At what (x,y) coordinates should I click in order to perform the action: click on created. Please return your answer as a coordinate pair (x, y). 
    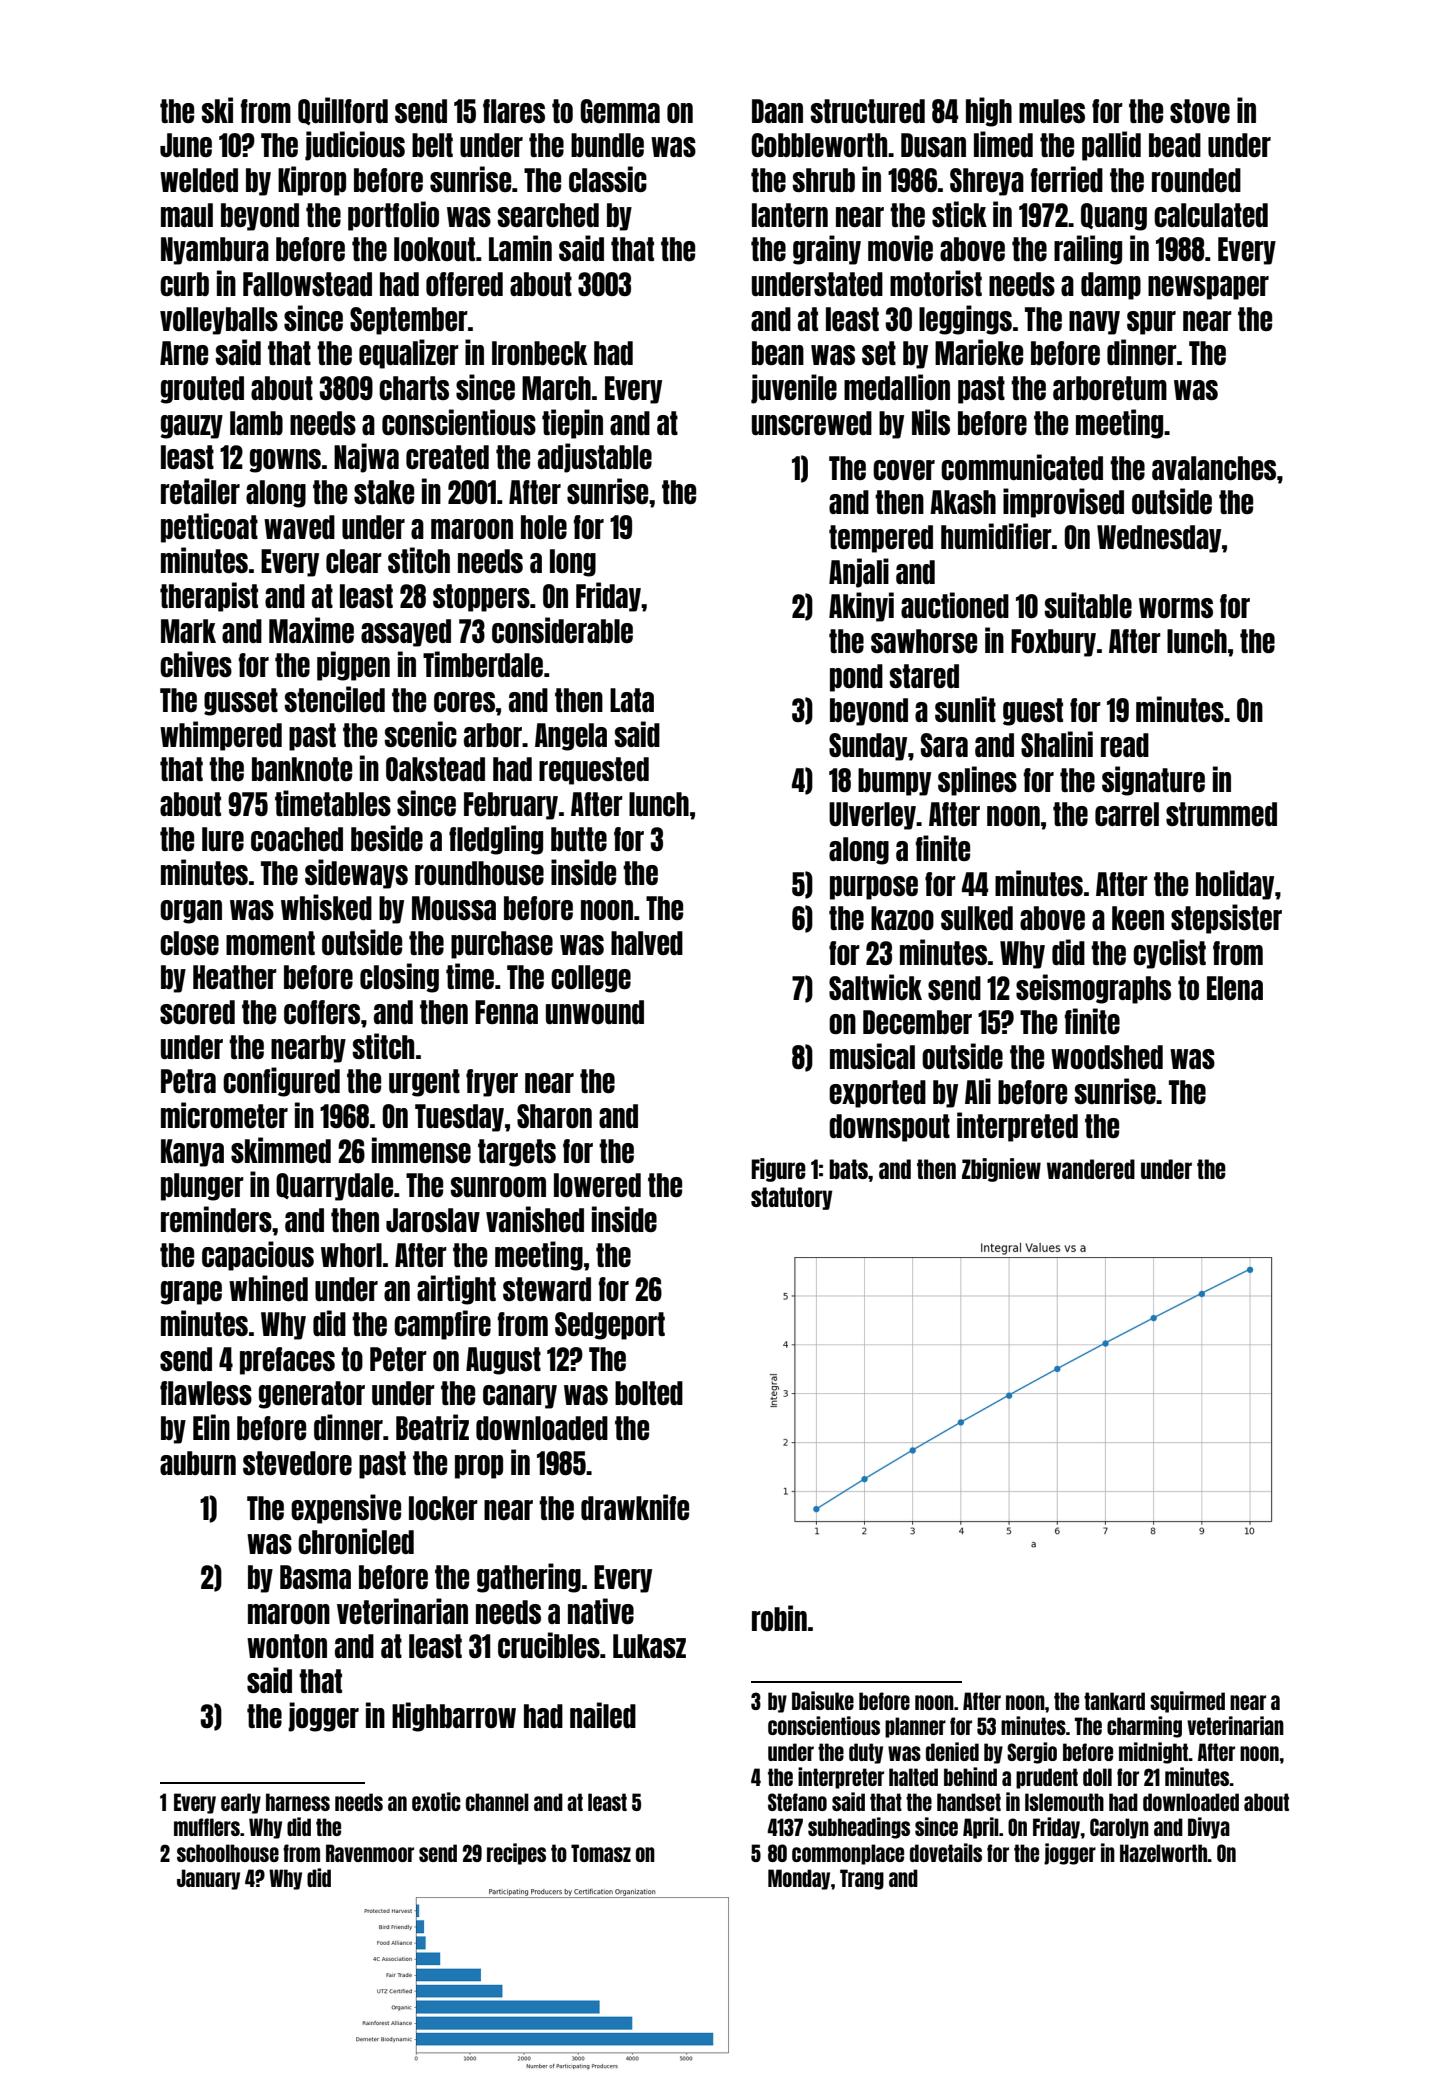
    Looking at the image, I should click on (447, 457).
